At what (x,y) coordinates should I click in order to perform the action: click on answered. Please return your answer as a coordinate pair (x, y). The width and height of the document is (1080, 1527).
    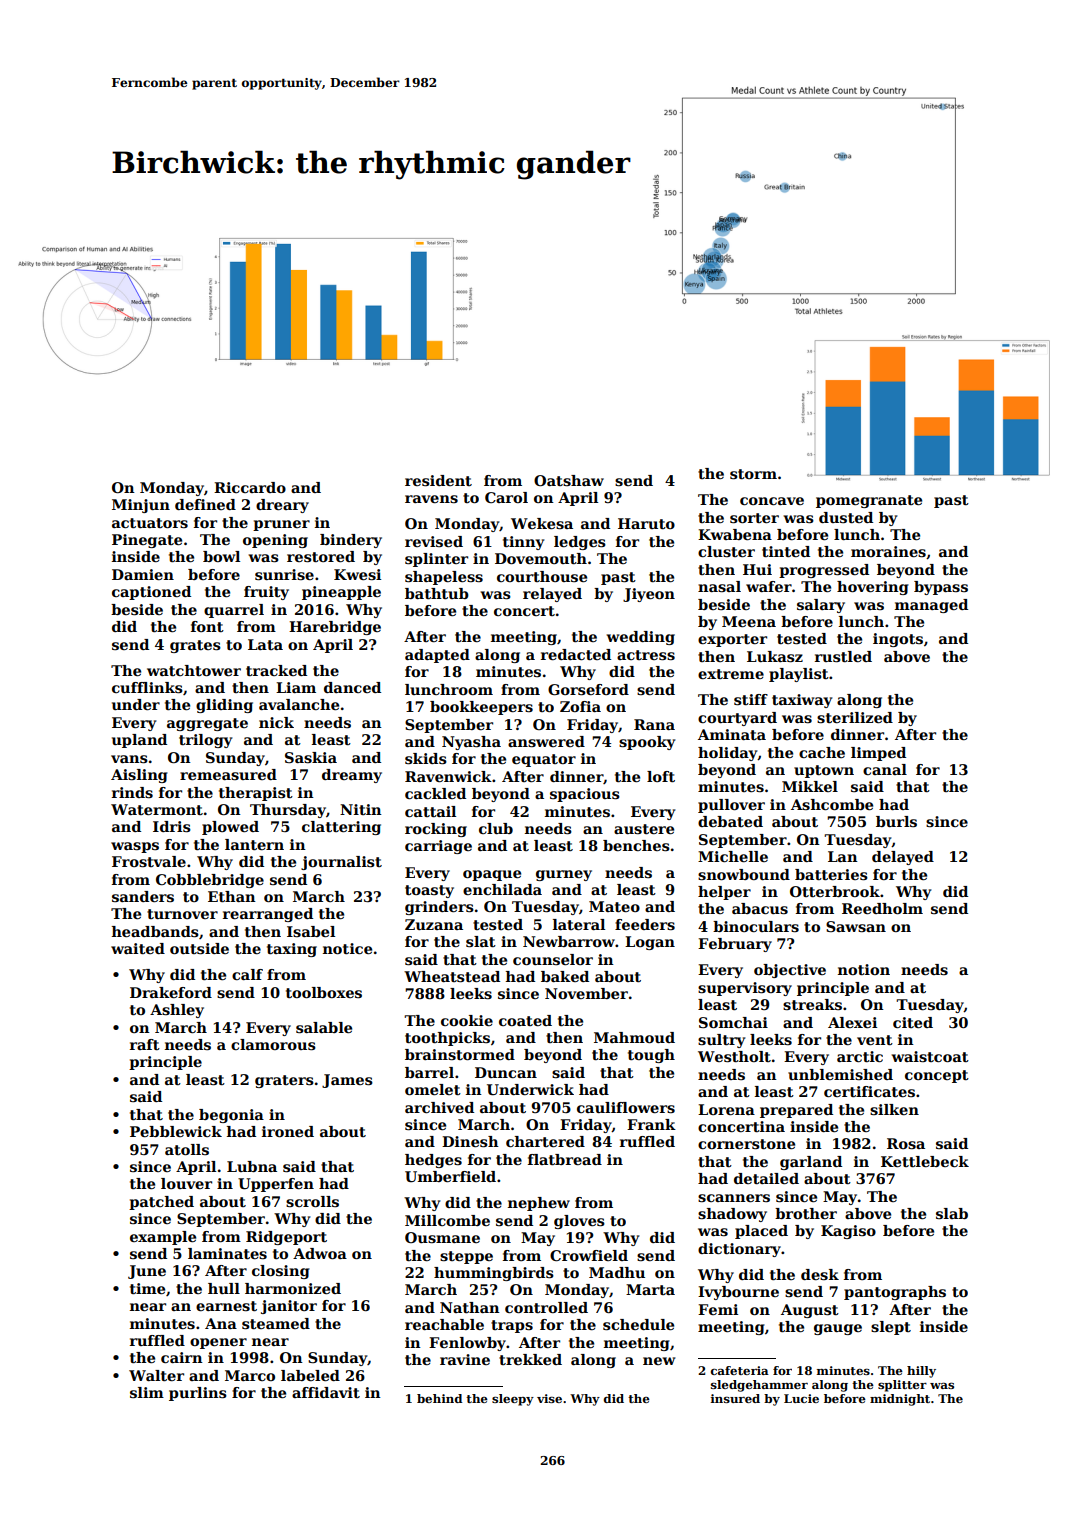
    Looking at the image, I should click on (546, 741).
